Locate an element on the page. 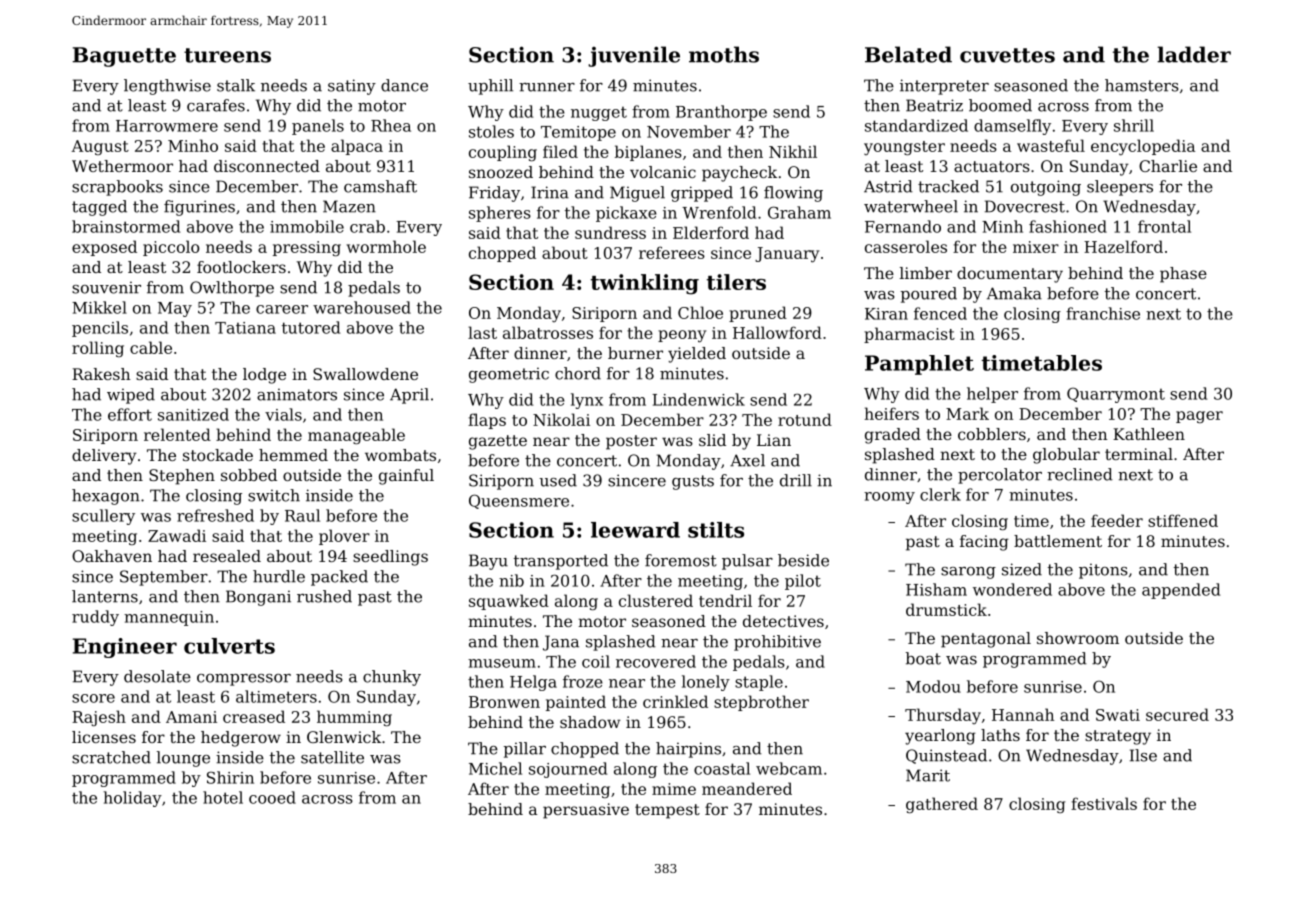 This page has width=1308, height=924. delivery is located at coordinates (104, 457).
